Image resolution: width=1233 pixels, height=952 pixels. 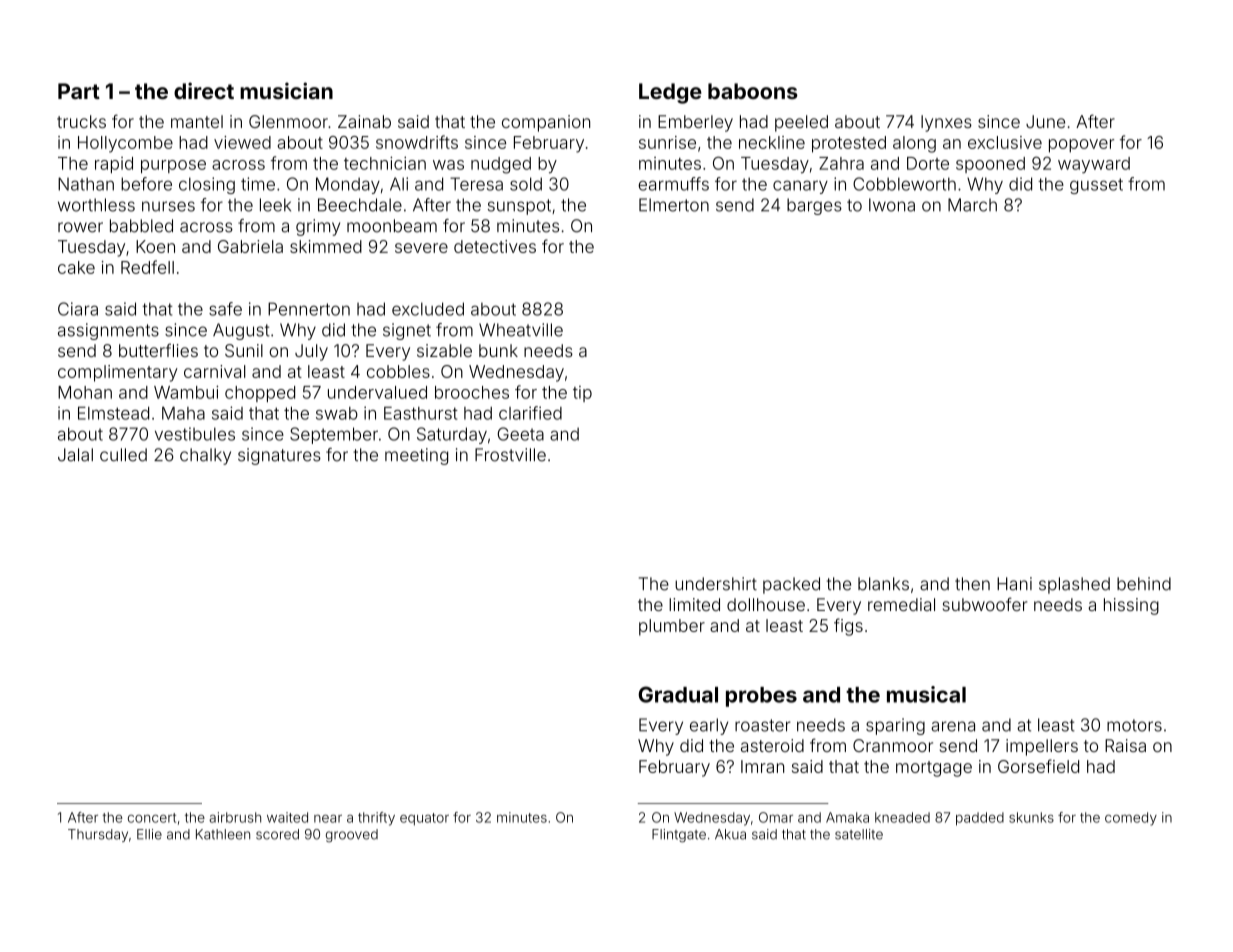 What do you see at coordinates (1074, 585) in the screenshot?
I see `splashed` at bounding box center [1074, 585].
